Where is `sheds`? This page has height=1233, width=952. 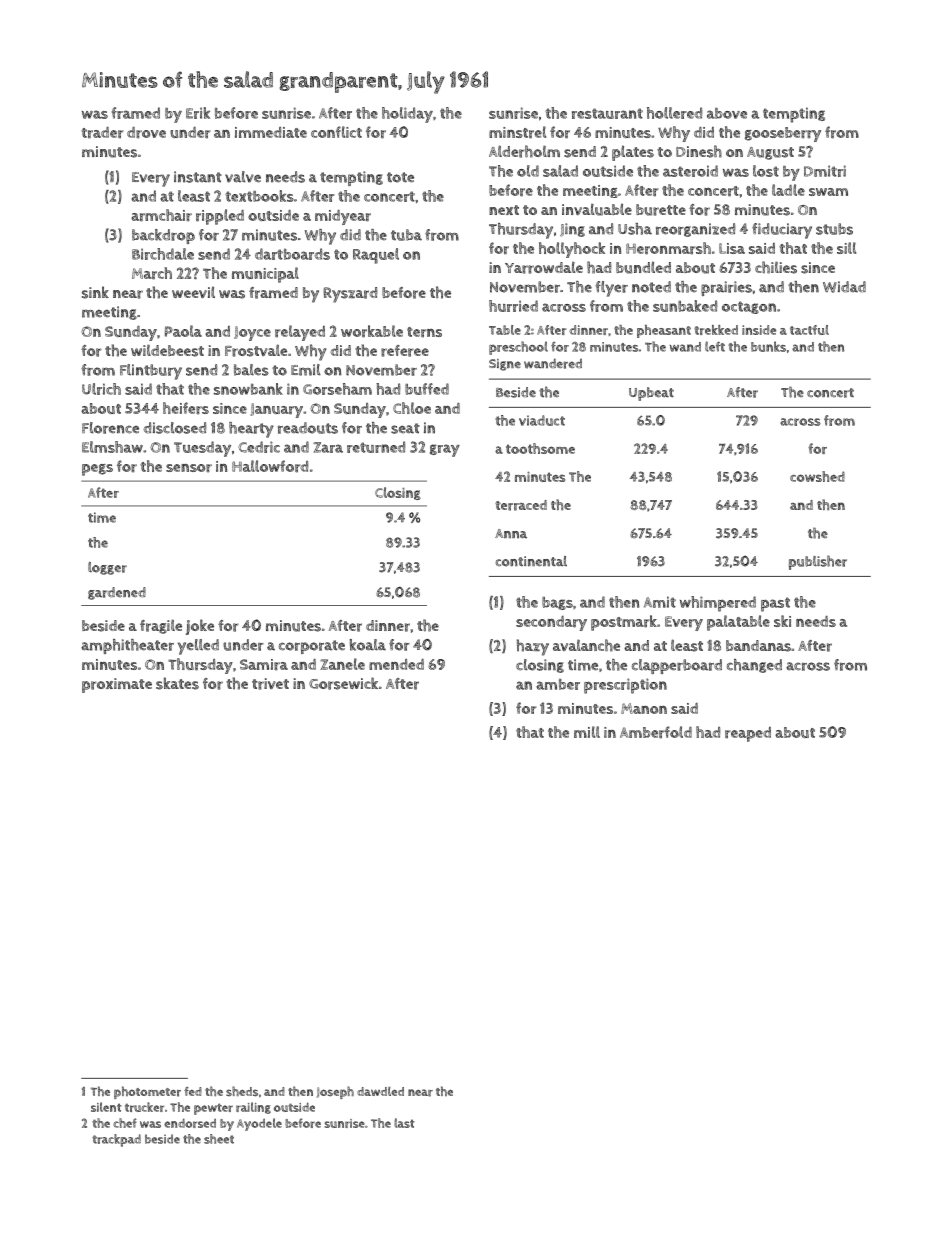 sheds is located at coordinates (242, 1091).
